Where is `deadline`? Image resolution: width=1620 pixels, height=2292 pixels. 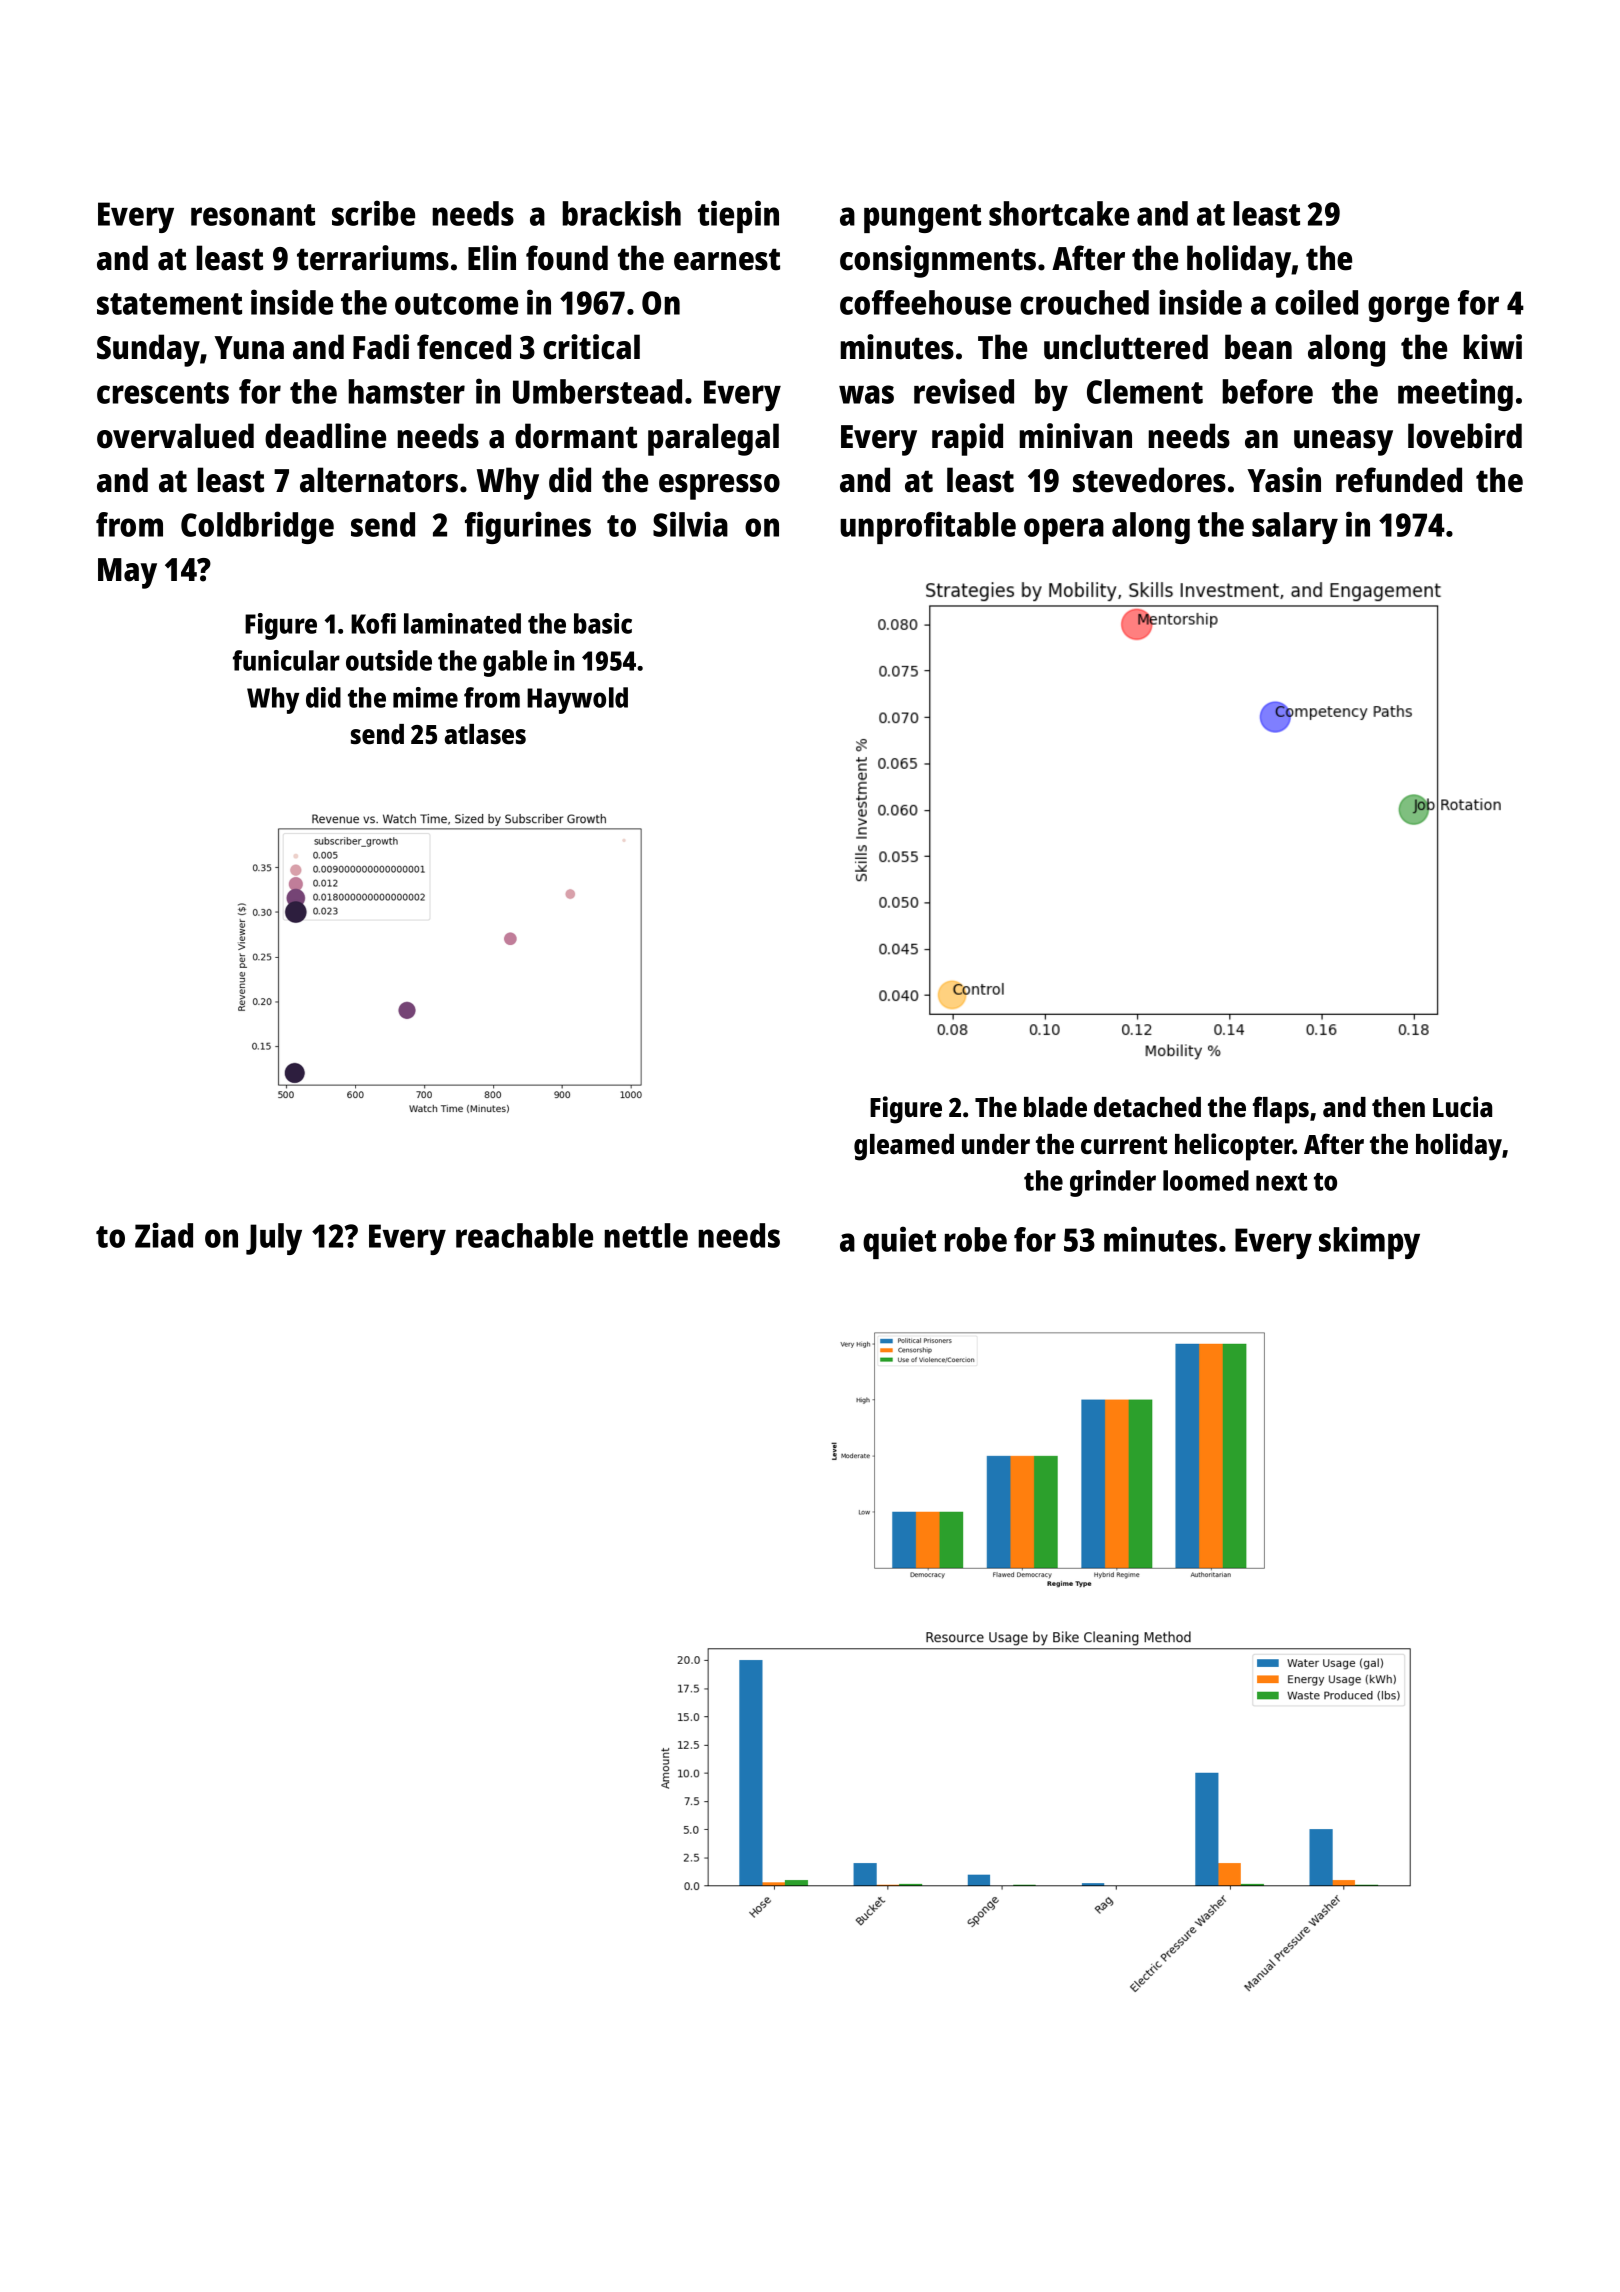 deadline is located at coordinates (325, 436).
